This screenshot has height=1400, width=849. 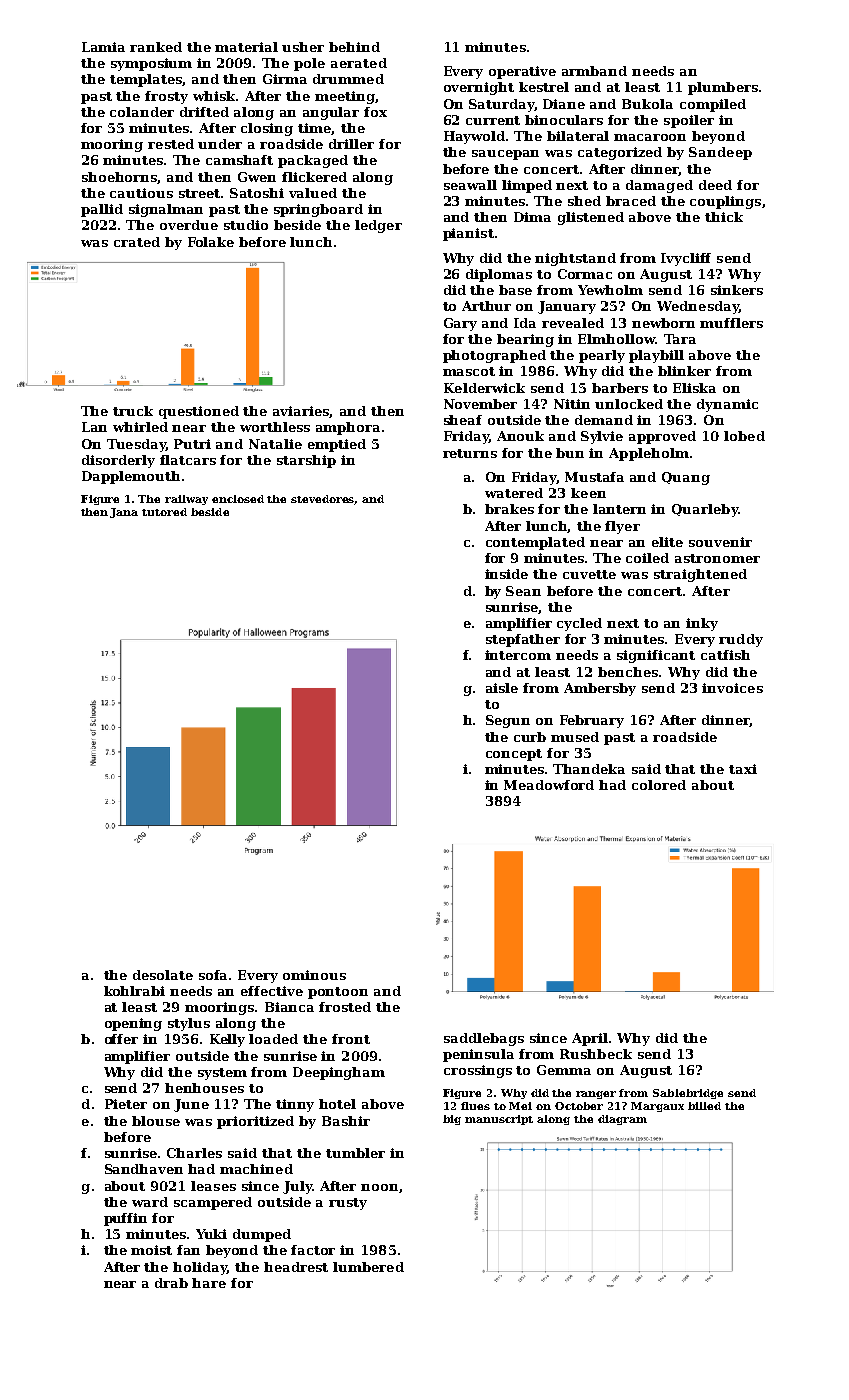 What do you see at coordinates (164, 512) in the screenshot?
I see `tutored` at bounding box center [164, 512].
